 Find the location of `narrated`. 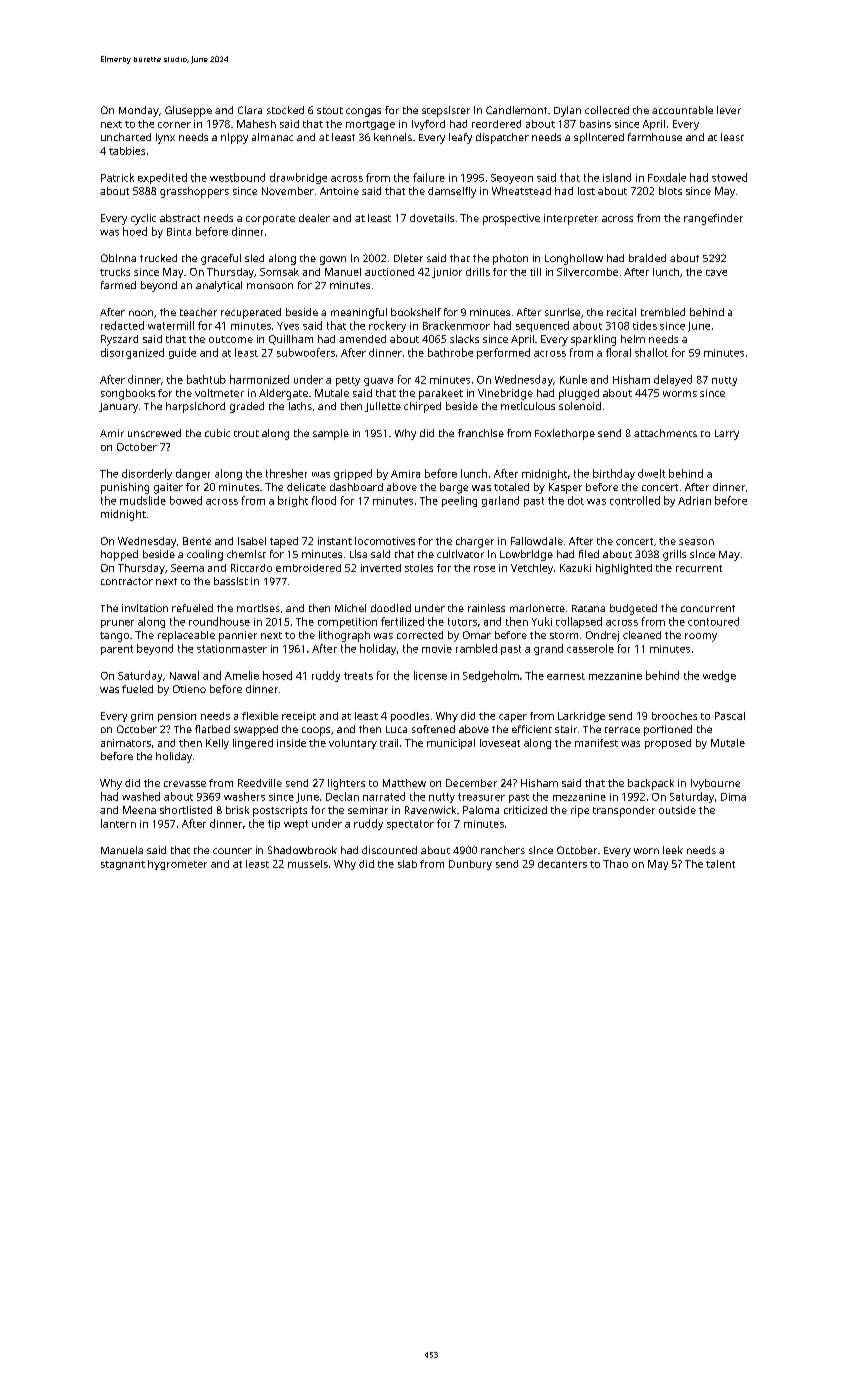

narrated is located at coordinates (384, 796).
